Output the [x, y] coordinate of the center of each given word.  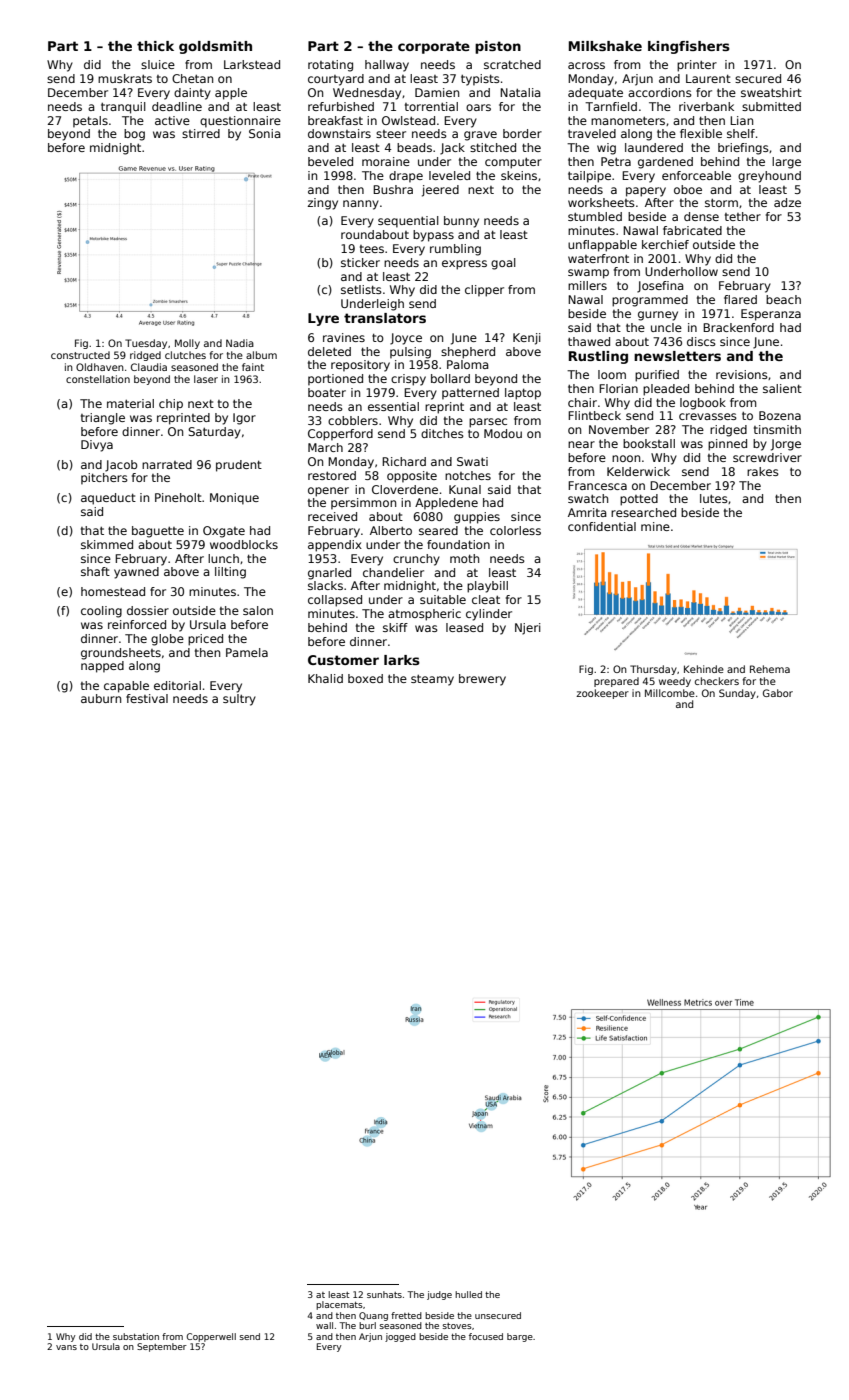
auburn [101, 698]
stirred [201, 133]
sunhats [384, 1294]
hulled [468, 1294]
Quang [373, 1316]
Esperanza [771, 315]
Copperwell [211, 1337]
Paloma [468, 364]
